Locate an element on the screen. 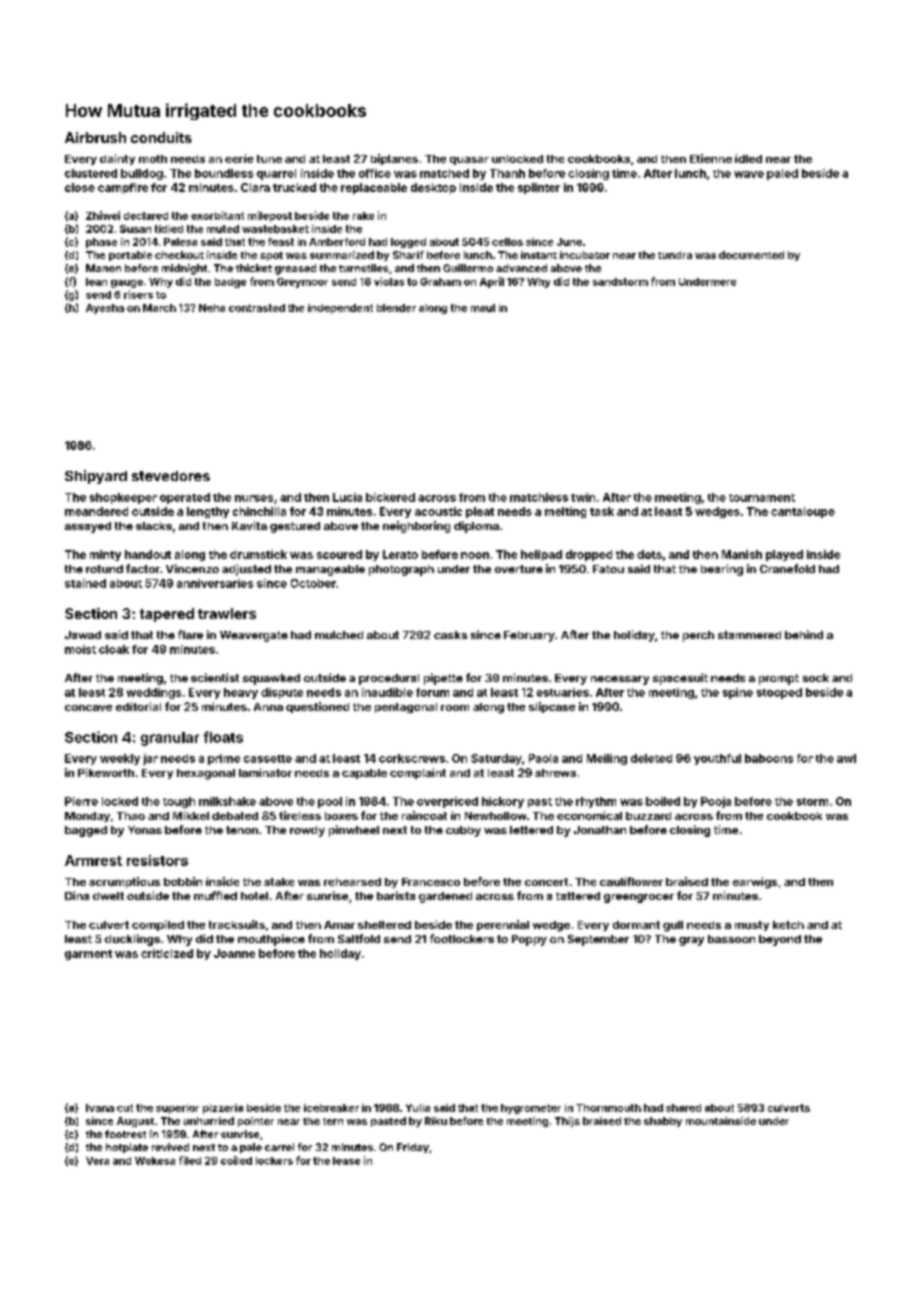 The height and width of the screenshot is (1308, 924). Poppy is located at coordinates (529, 940).
